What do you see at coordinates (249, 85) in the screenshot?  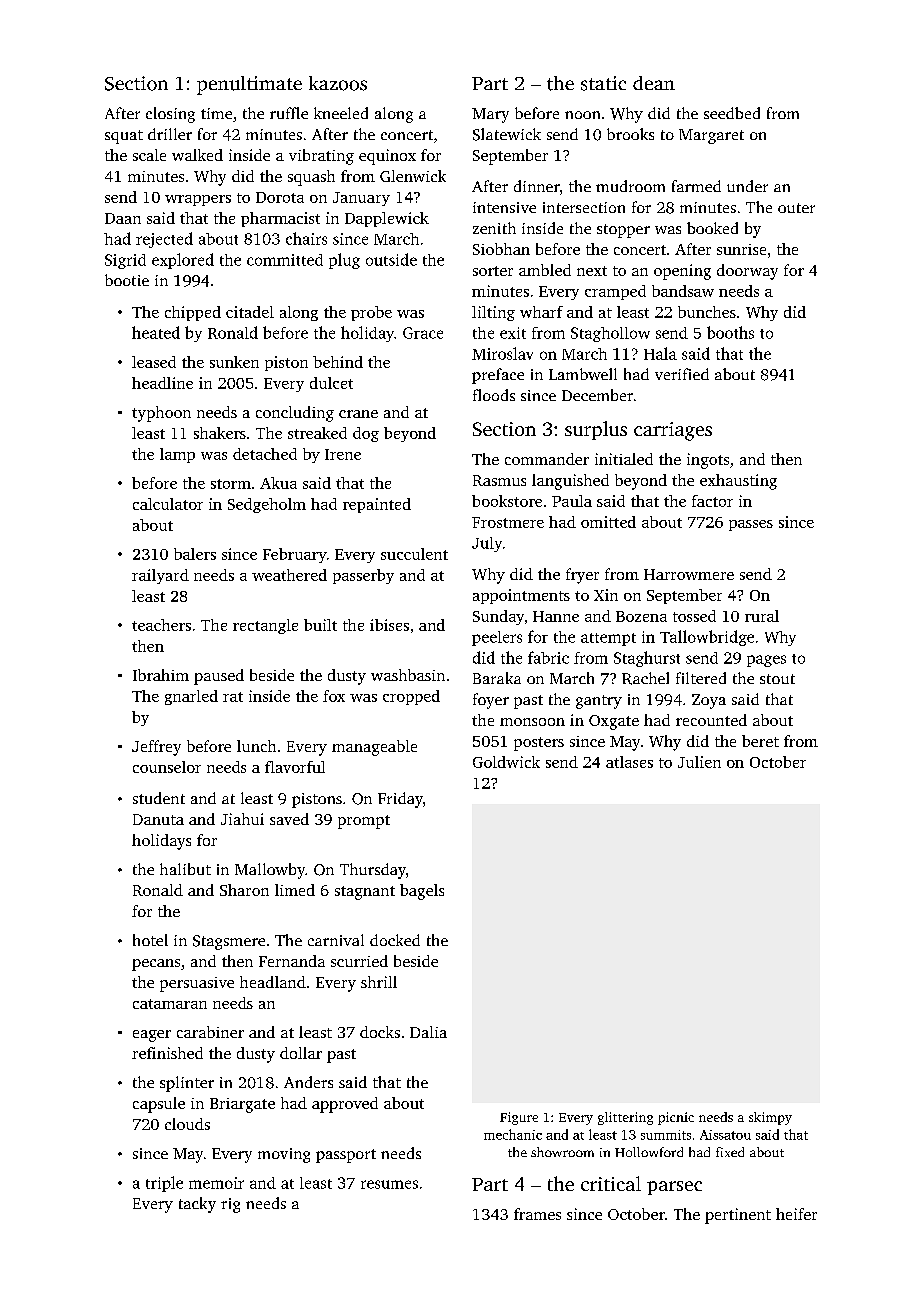 I see `penultimate` at bounding box center [249, 85].
